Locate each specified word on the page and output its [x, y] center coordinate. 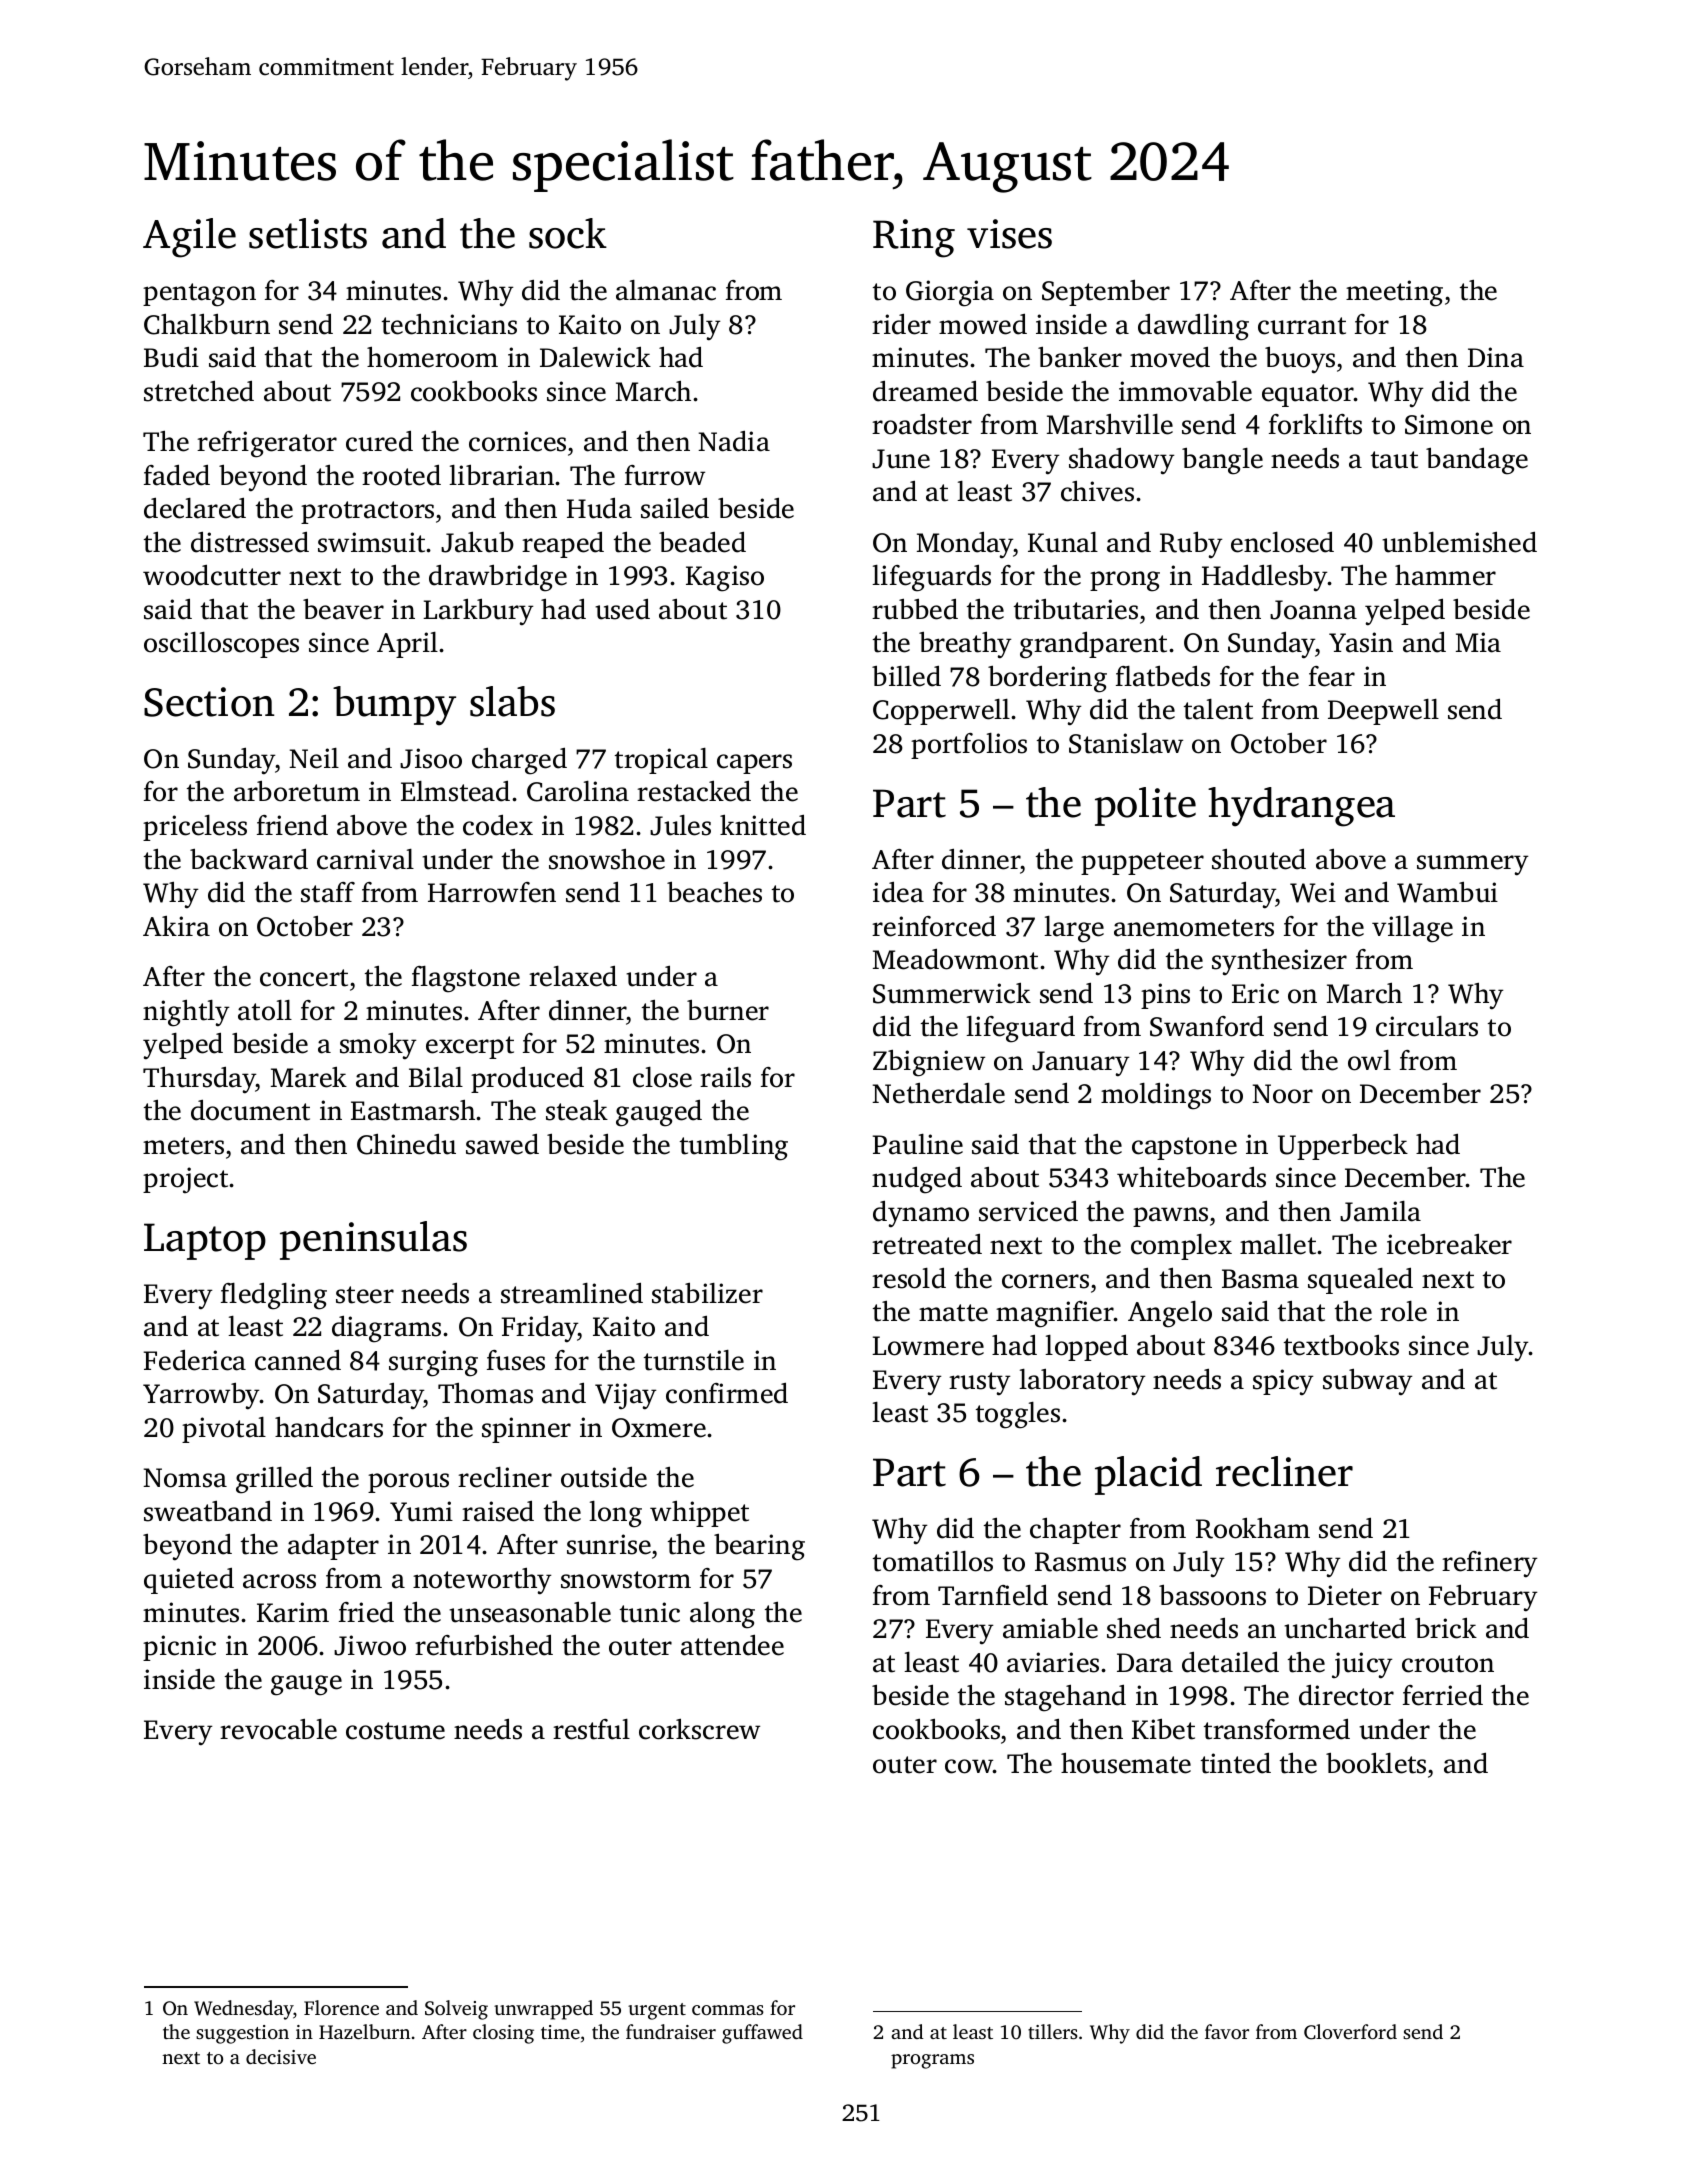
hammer [1445, 575]
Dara [1145, 1663]
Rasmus [1080, 1562]
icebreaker [1449, 1244]
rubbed [915, 609]
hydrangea [1301, 807]
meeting [1394, 293]
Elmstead [455, 791]
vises [1009, 234]
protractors [367, 512]
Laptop [205, 1241]
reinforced [934, 926]
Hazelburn [364, 2031]
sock [568, 233]
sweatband [208, 1511]
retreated [927, 1244]
